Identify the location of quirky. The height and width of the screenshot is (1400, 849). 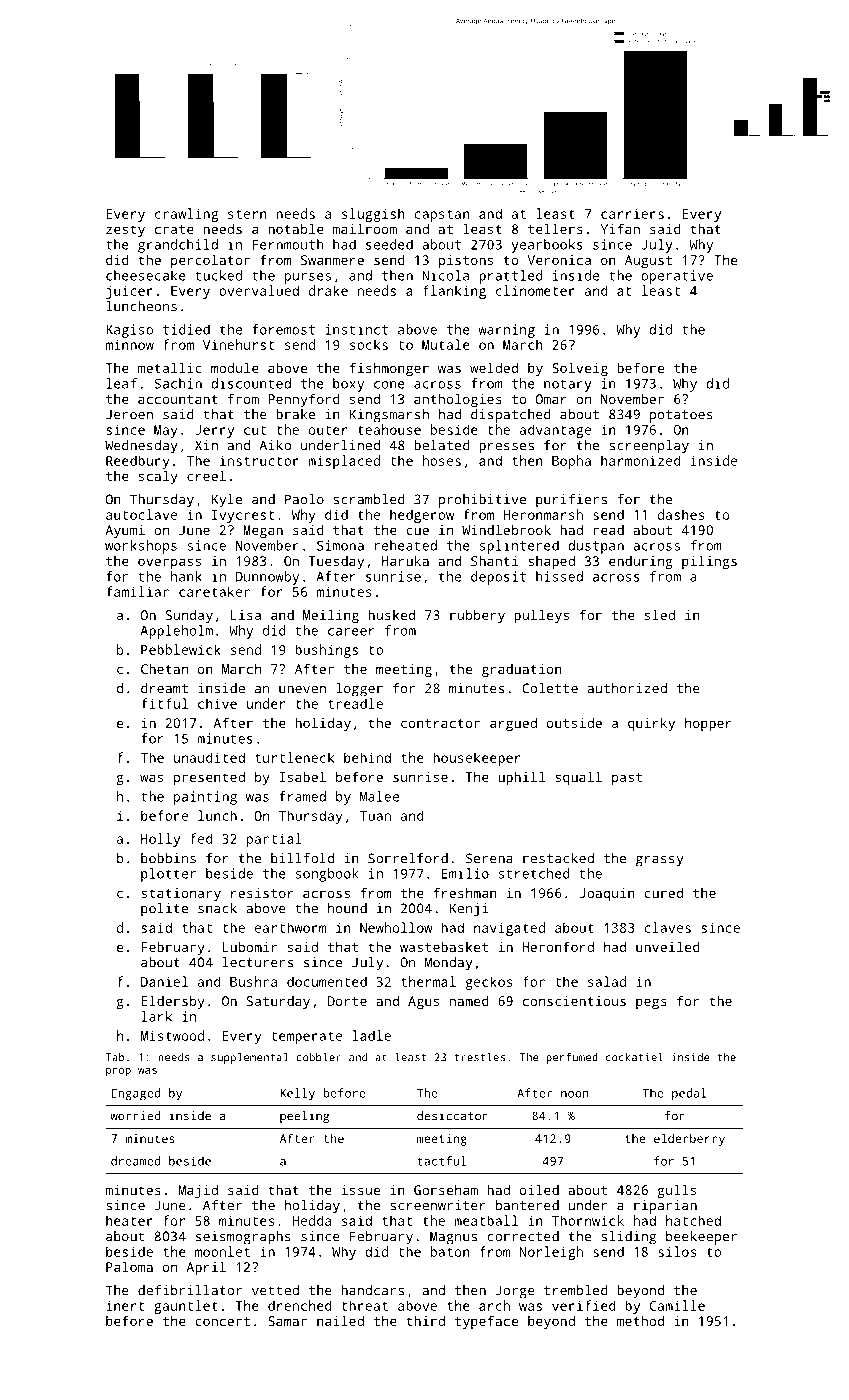
(651, 724).
